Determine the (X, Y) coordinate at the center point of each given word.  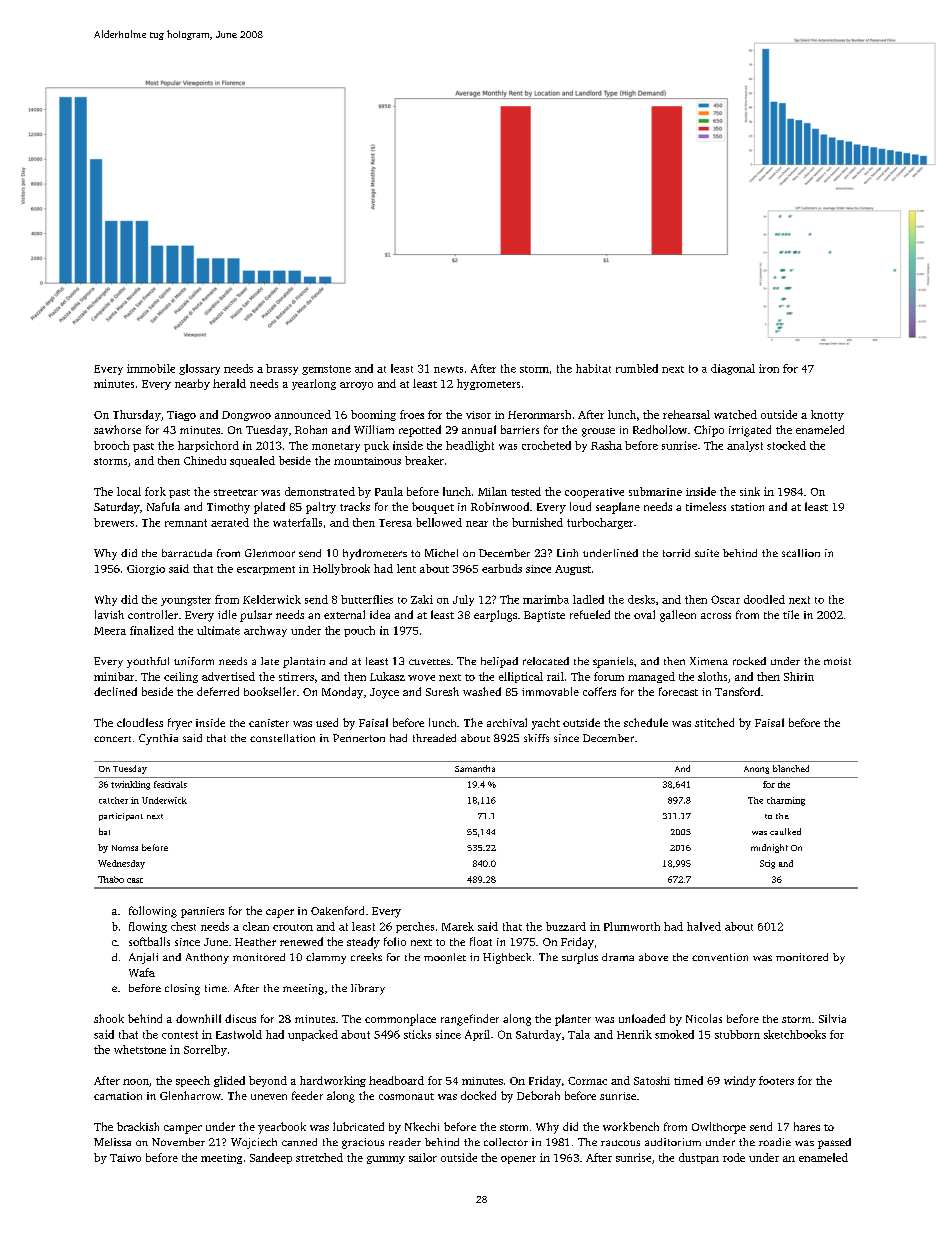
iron (769, 368)
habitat (593, 368)
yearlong (314, 384)
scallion (801, 553)
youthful (148, 662)
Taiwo (125, 1158)
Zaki (422, 599)
